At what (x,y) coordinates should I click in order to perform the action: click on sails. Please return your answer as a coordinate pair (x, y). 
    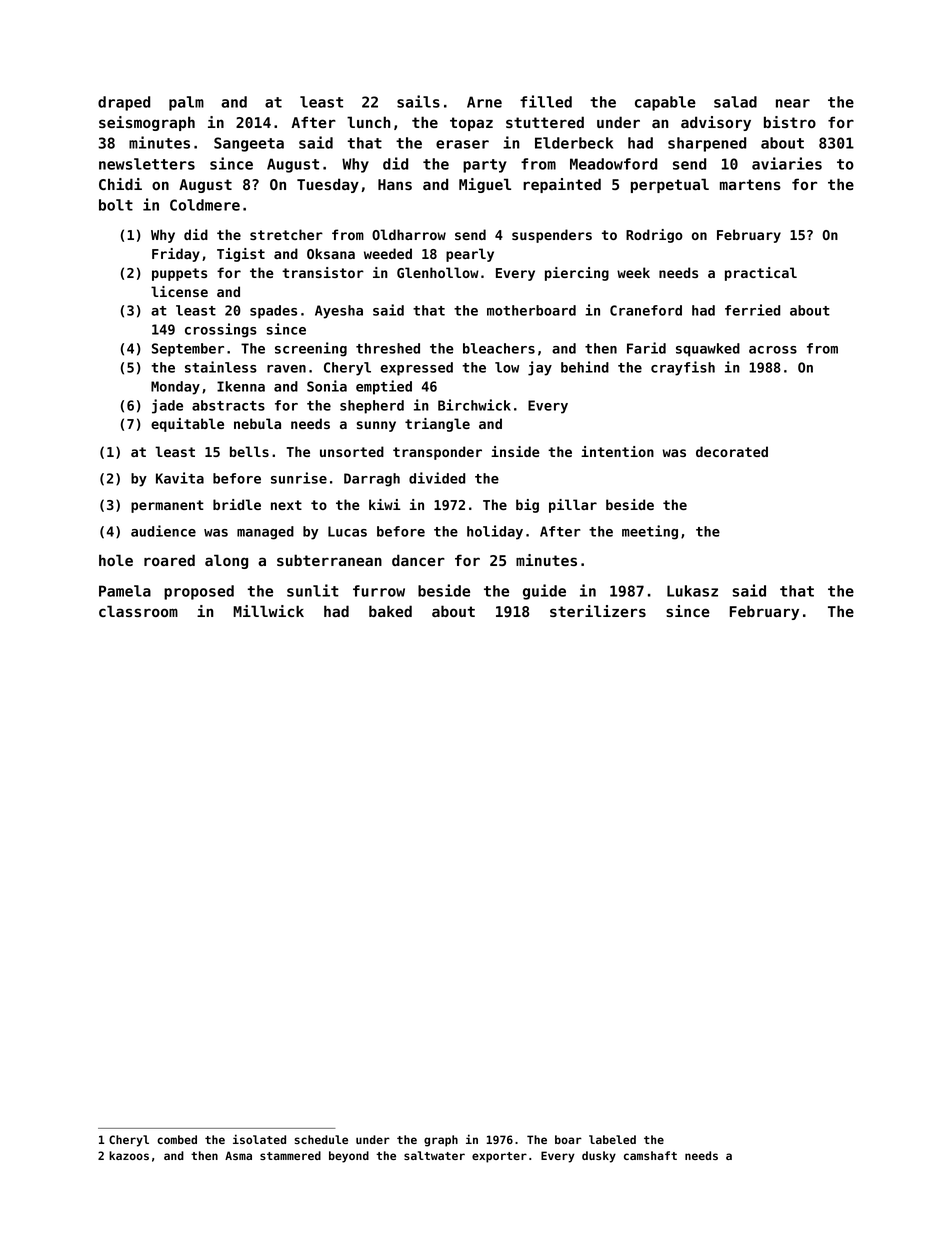
    Looking at the image, I should click on (418, 101).
